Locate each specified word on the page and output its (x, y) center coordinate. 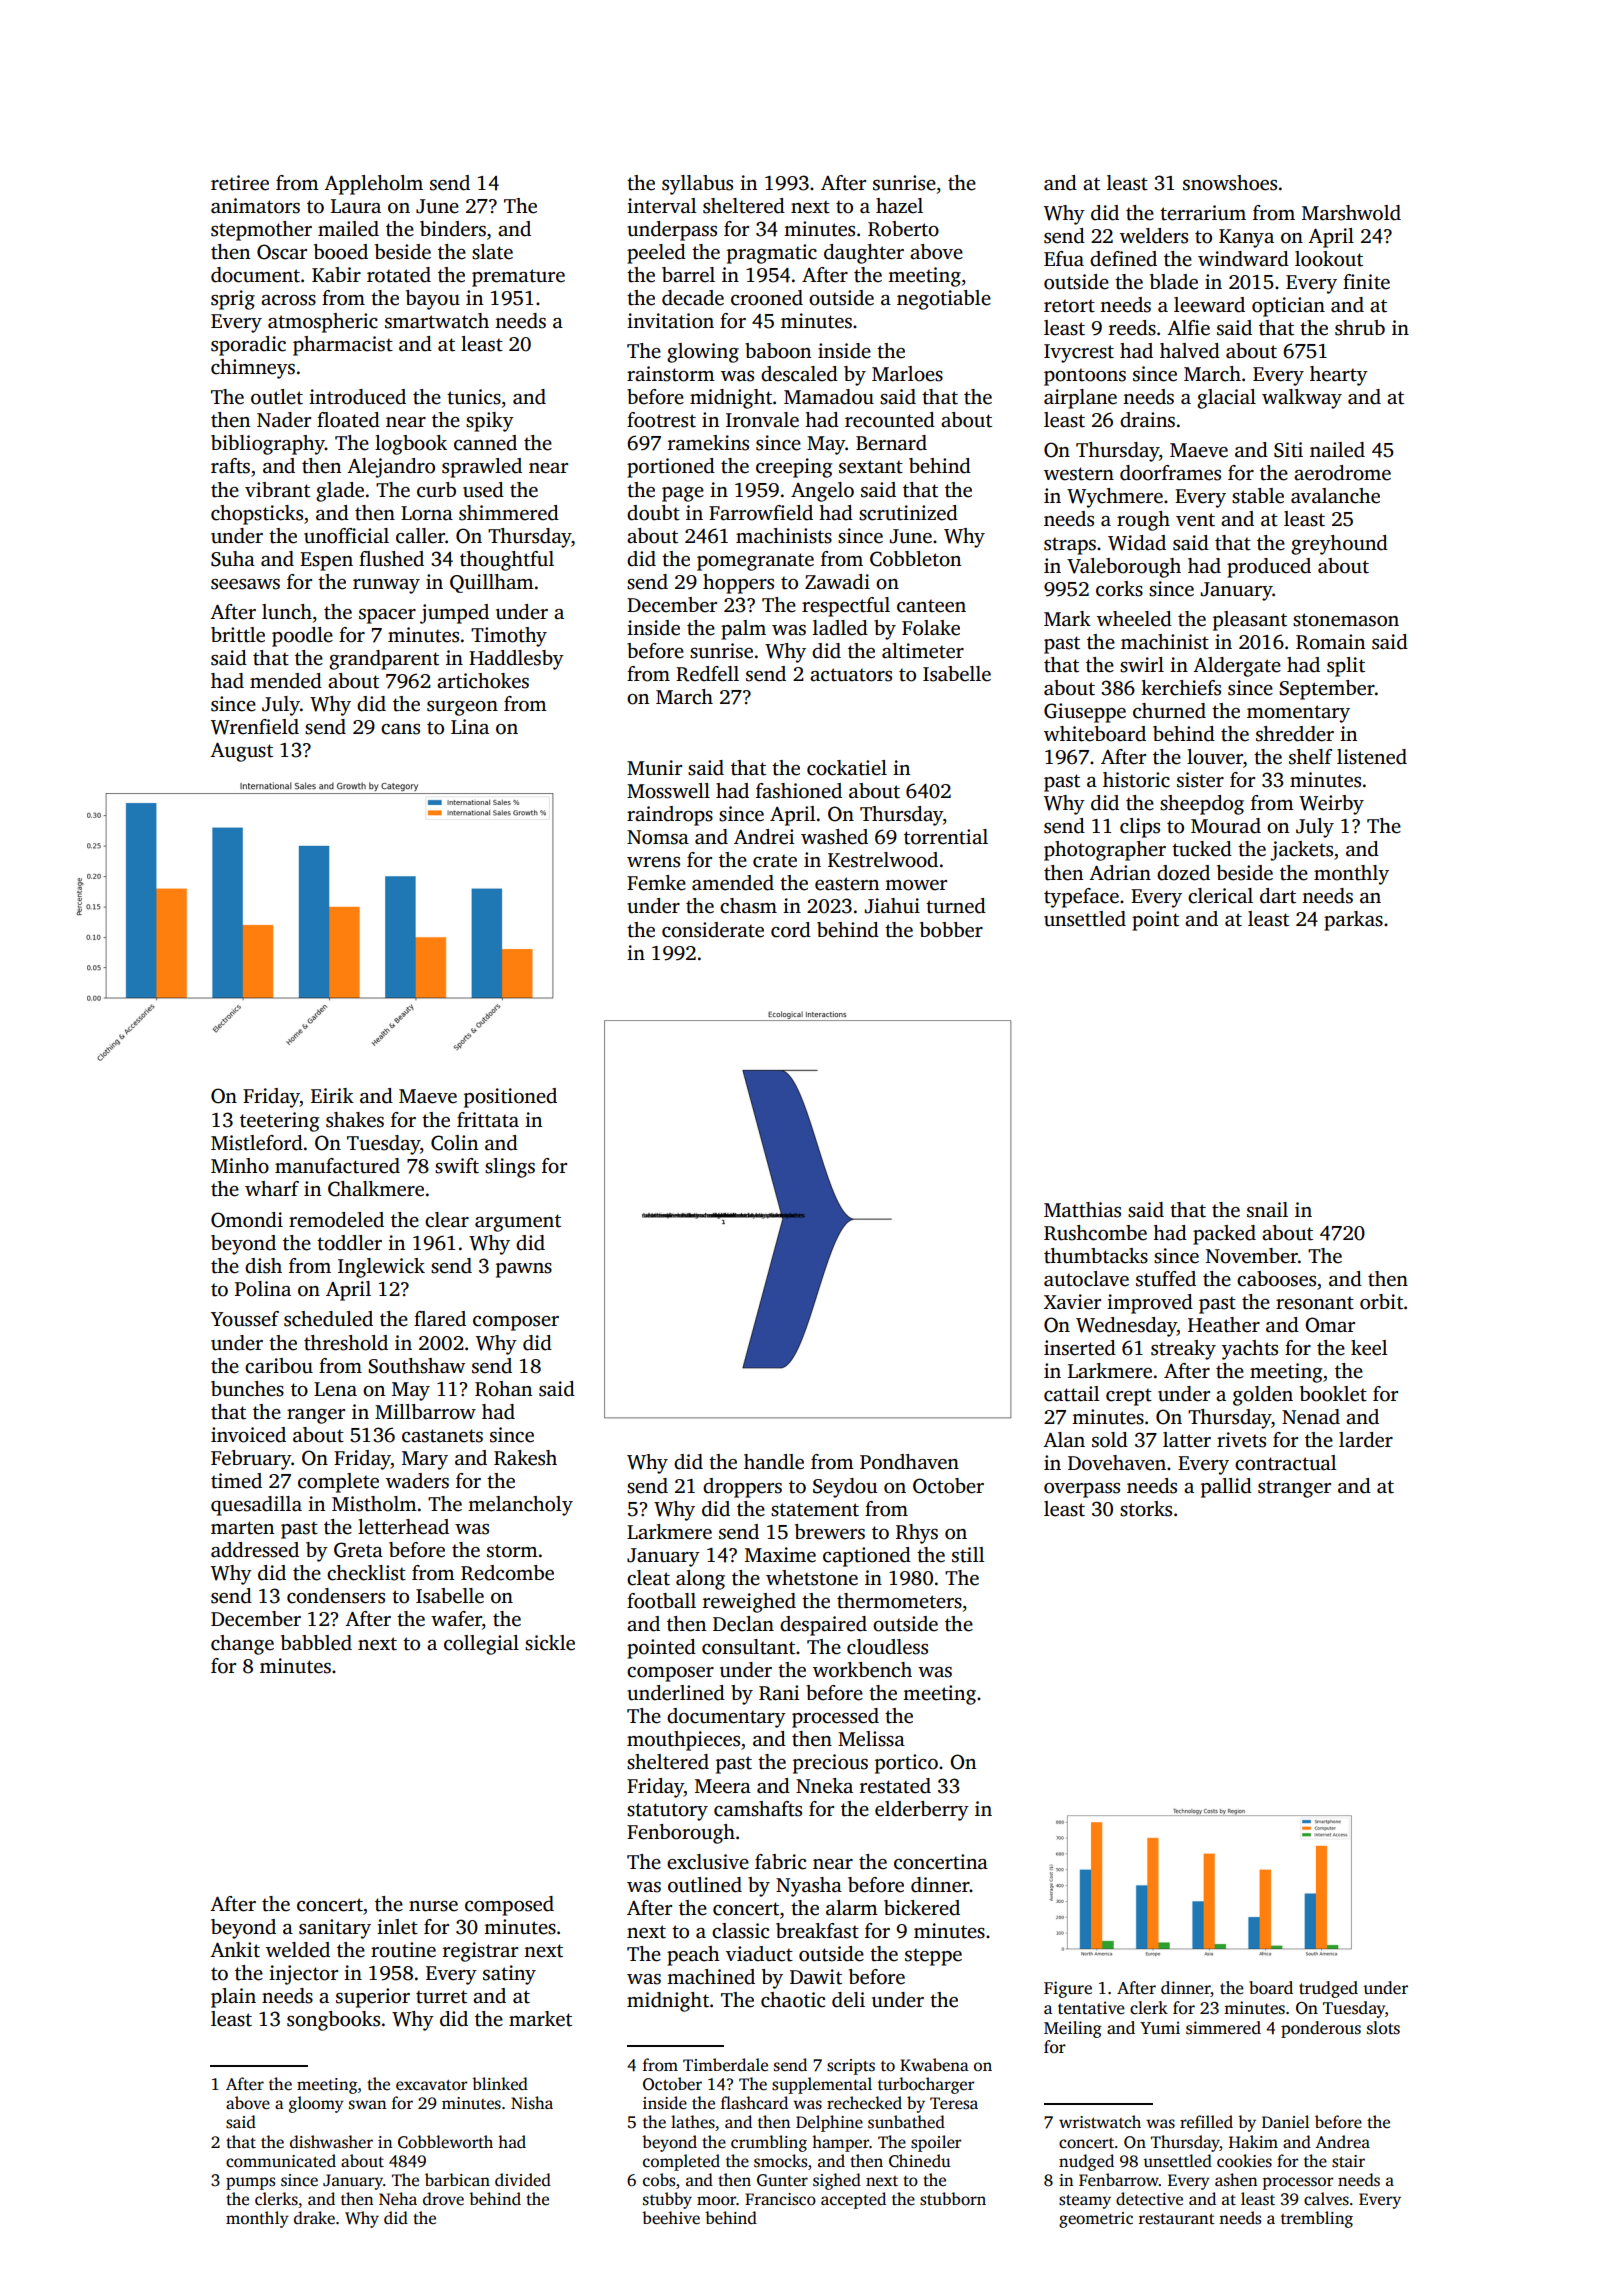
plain (233, 1998)
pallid (1226, 1488)
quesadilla (256, 1506)
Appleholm (373, 185)
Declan (743, 1624)
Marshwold (1351, 213)
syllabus (697, 185)
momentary (1298, 714)
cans (400, 729)
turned (956, 906)
